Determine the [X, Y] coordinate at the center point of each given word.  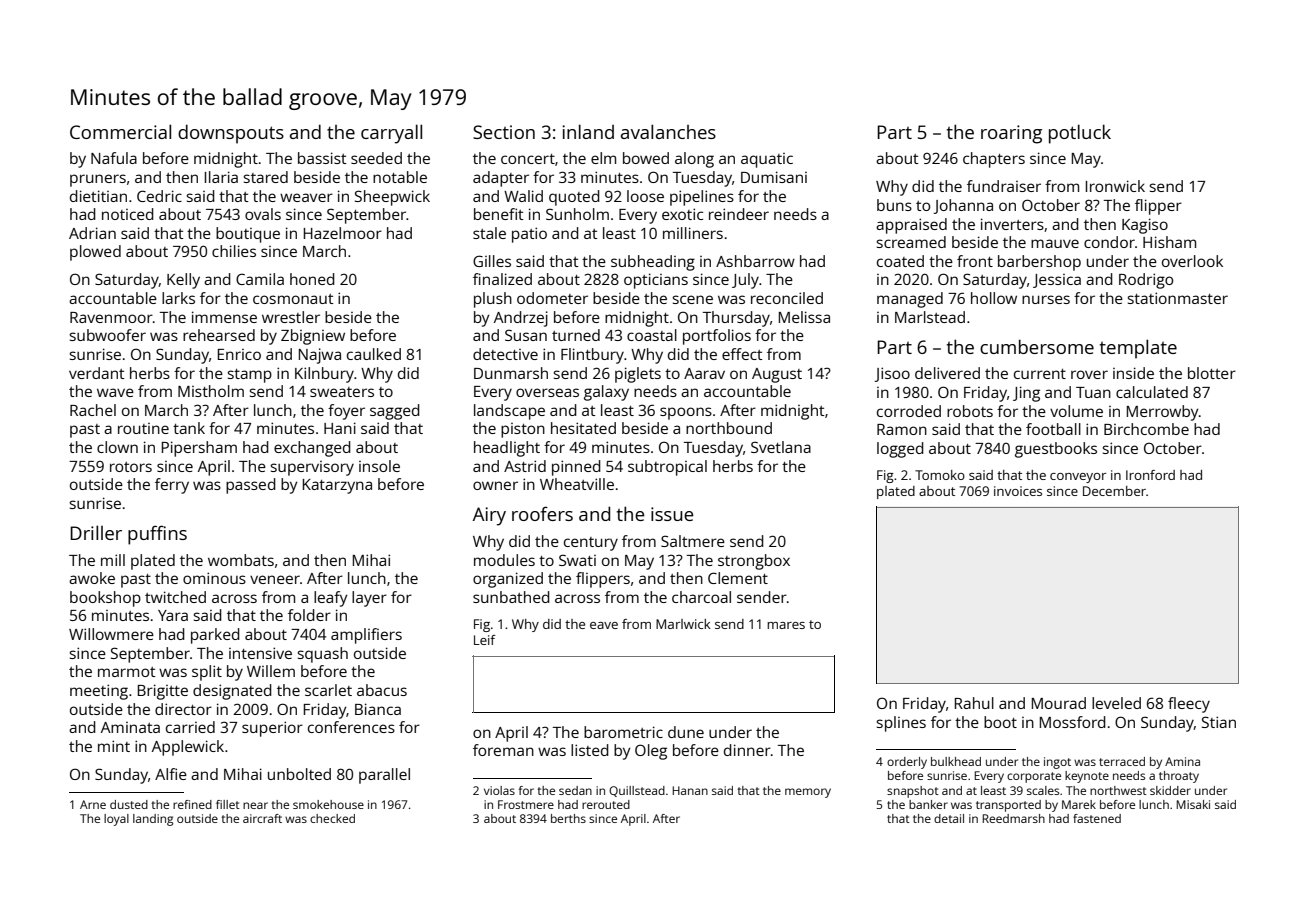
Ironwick [1115, 186]
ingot [1057, 763]
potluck [1080, 134]
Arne [93, 804]
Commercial [120, 131]
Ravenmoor [111, 317]
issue [672, 514]
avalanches [668, 131]
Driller [96, 532]
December [1114, 491]
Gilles [492, 261]
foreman [503, 750]
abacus [382, 690]
